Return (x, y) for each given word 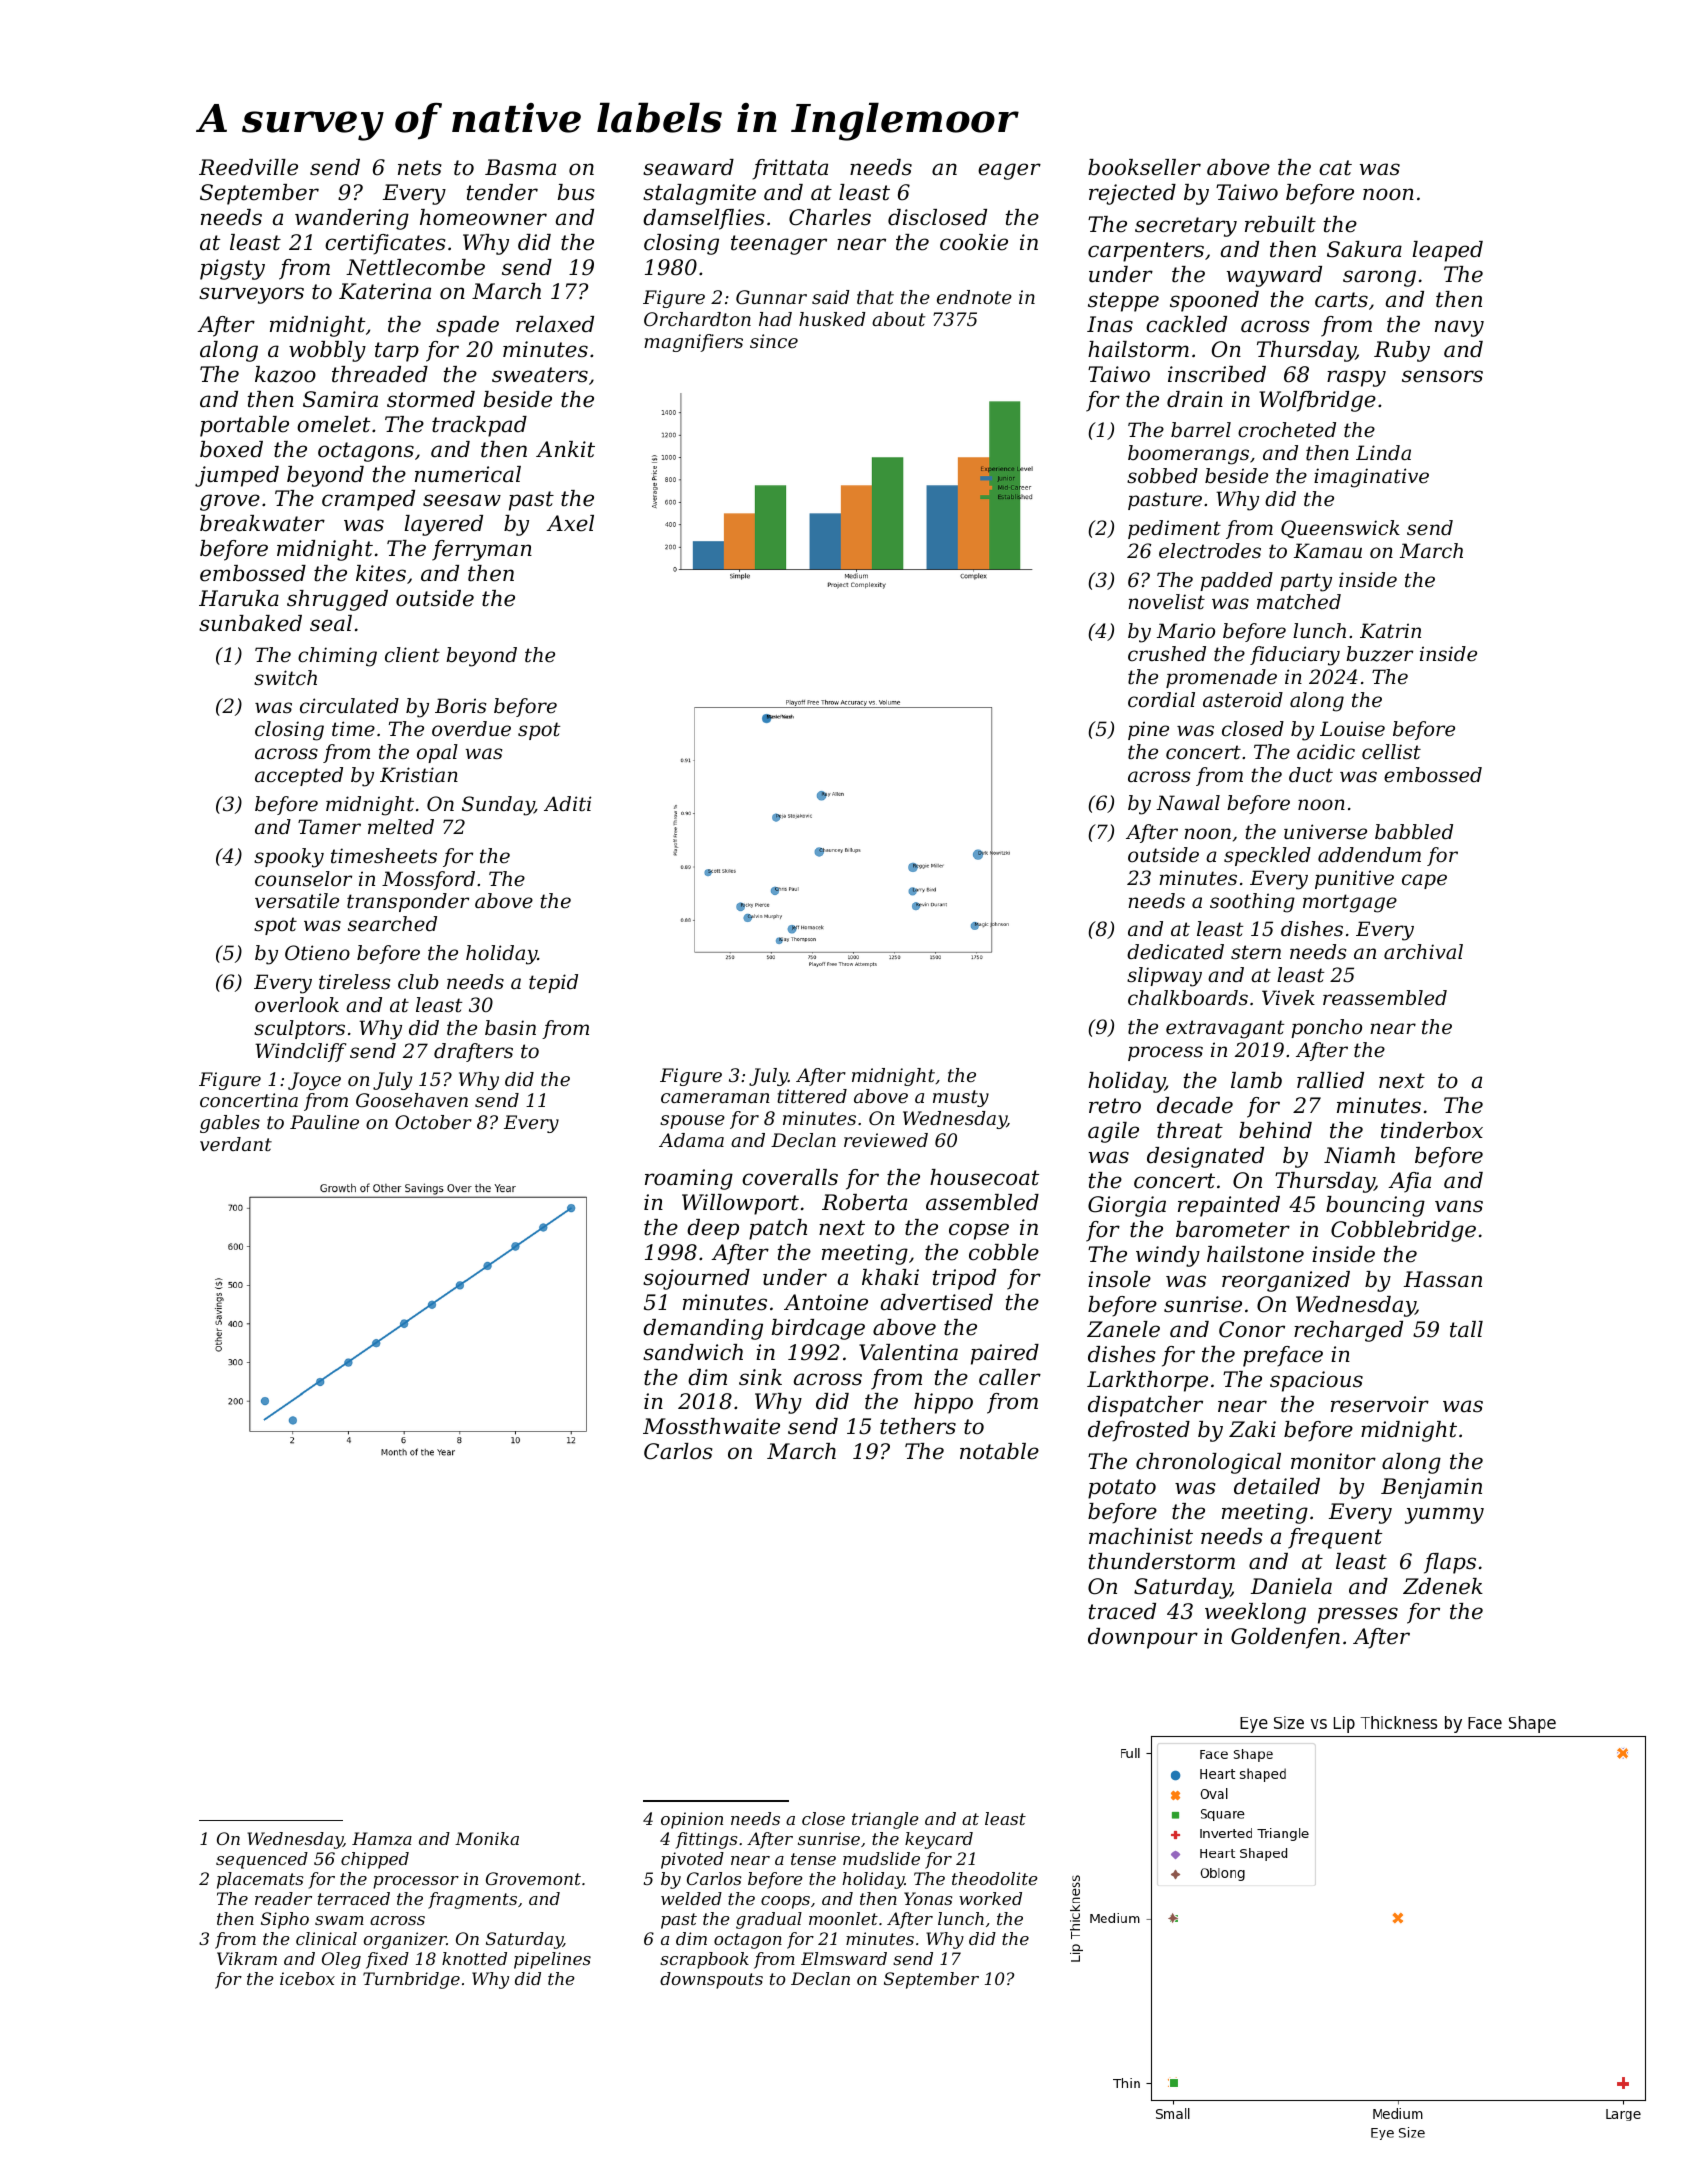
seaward (688, 167)
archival (1423, 952)
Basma (520, 167)
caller (1010, 1377)
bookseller (1144, 167)
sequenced (262, 1860)
